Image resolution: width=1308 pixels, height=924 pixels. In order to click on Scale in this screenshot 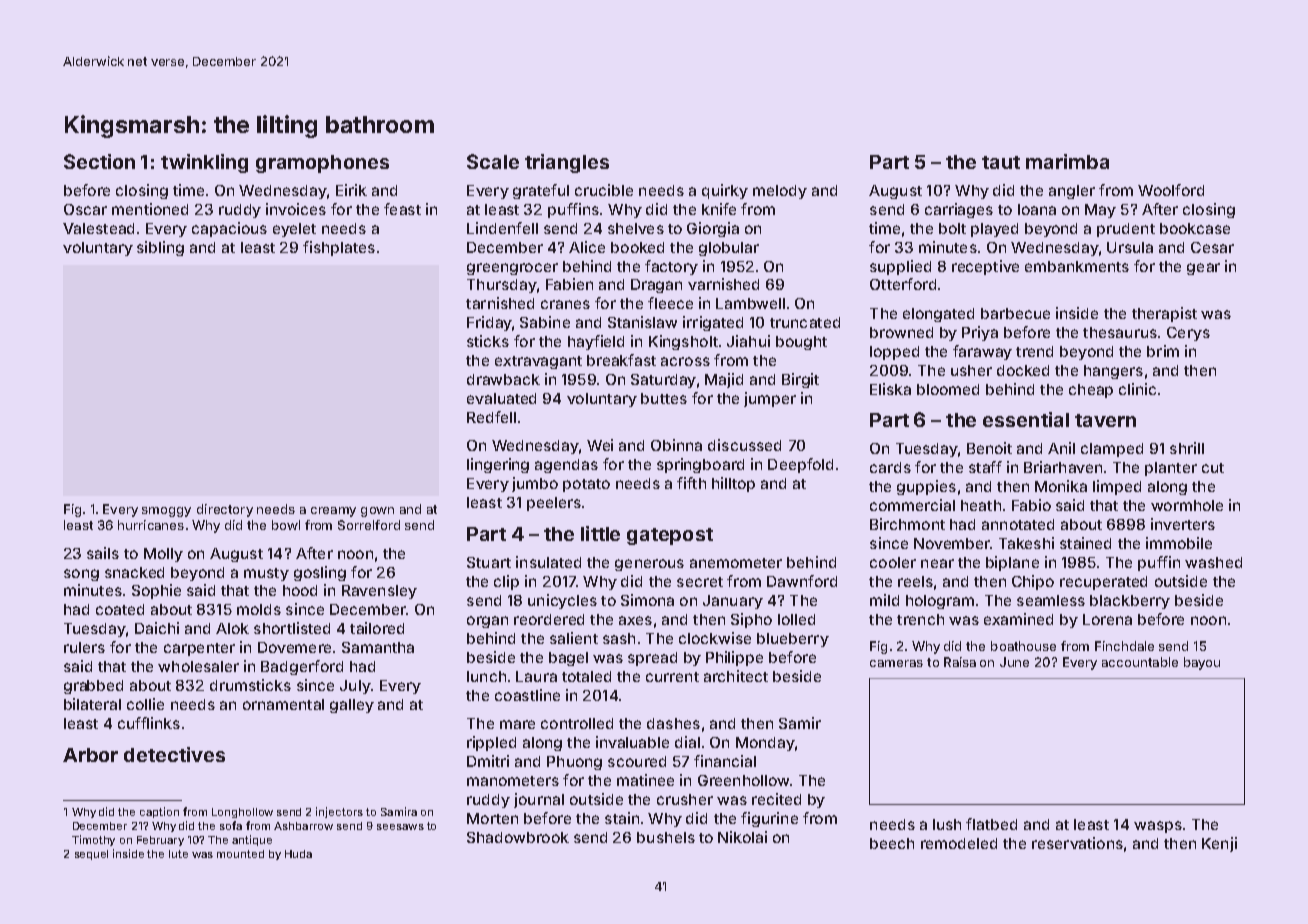, I will do `click(493, 161)`.
